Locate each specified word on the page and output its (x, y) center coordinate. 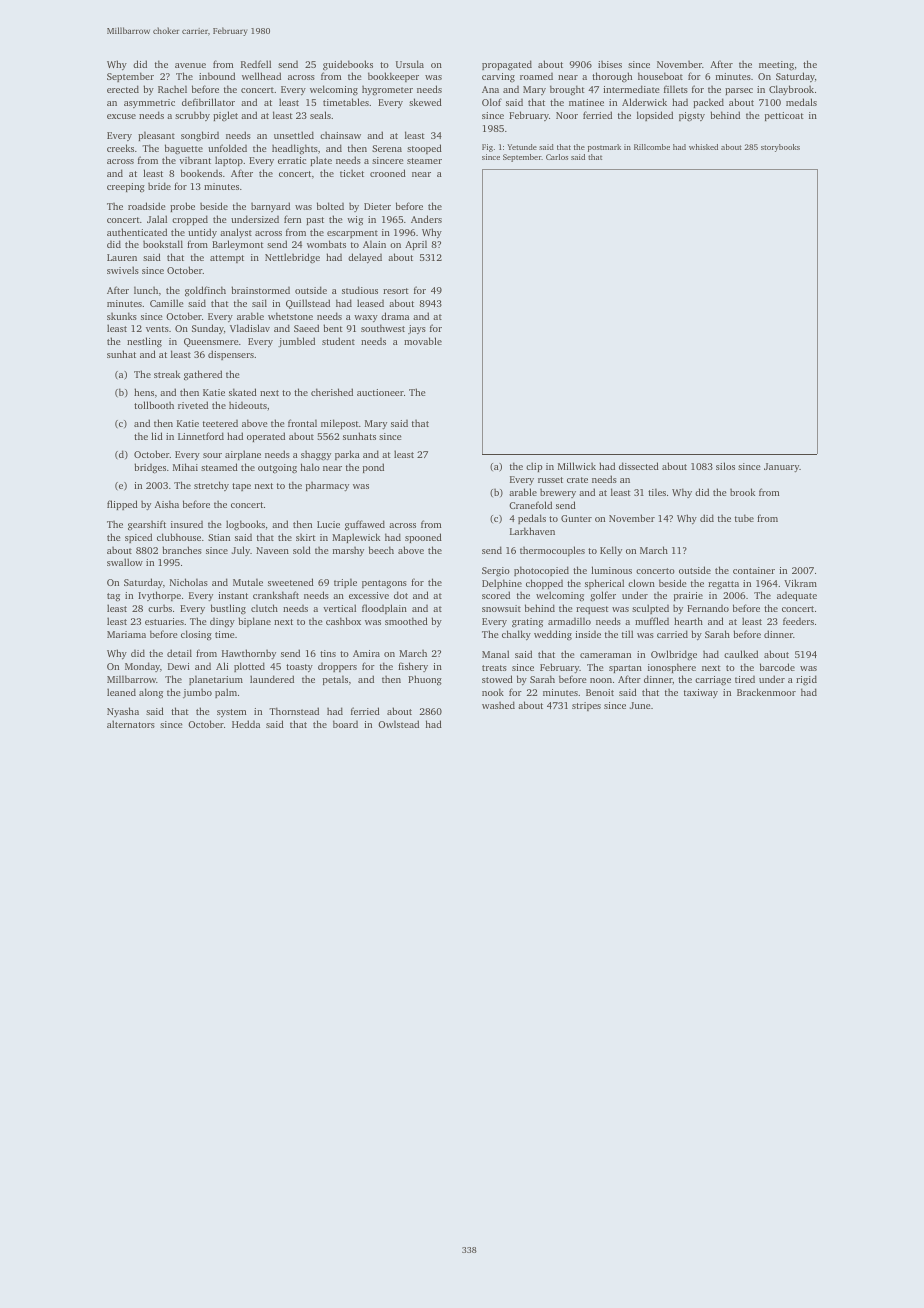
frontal (302, 423)
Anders (426, 219)
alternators (131, 724)
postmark (604, 148)
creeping (126, 188)
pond (373, 468)
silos (725, 466)
